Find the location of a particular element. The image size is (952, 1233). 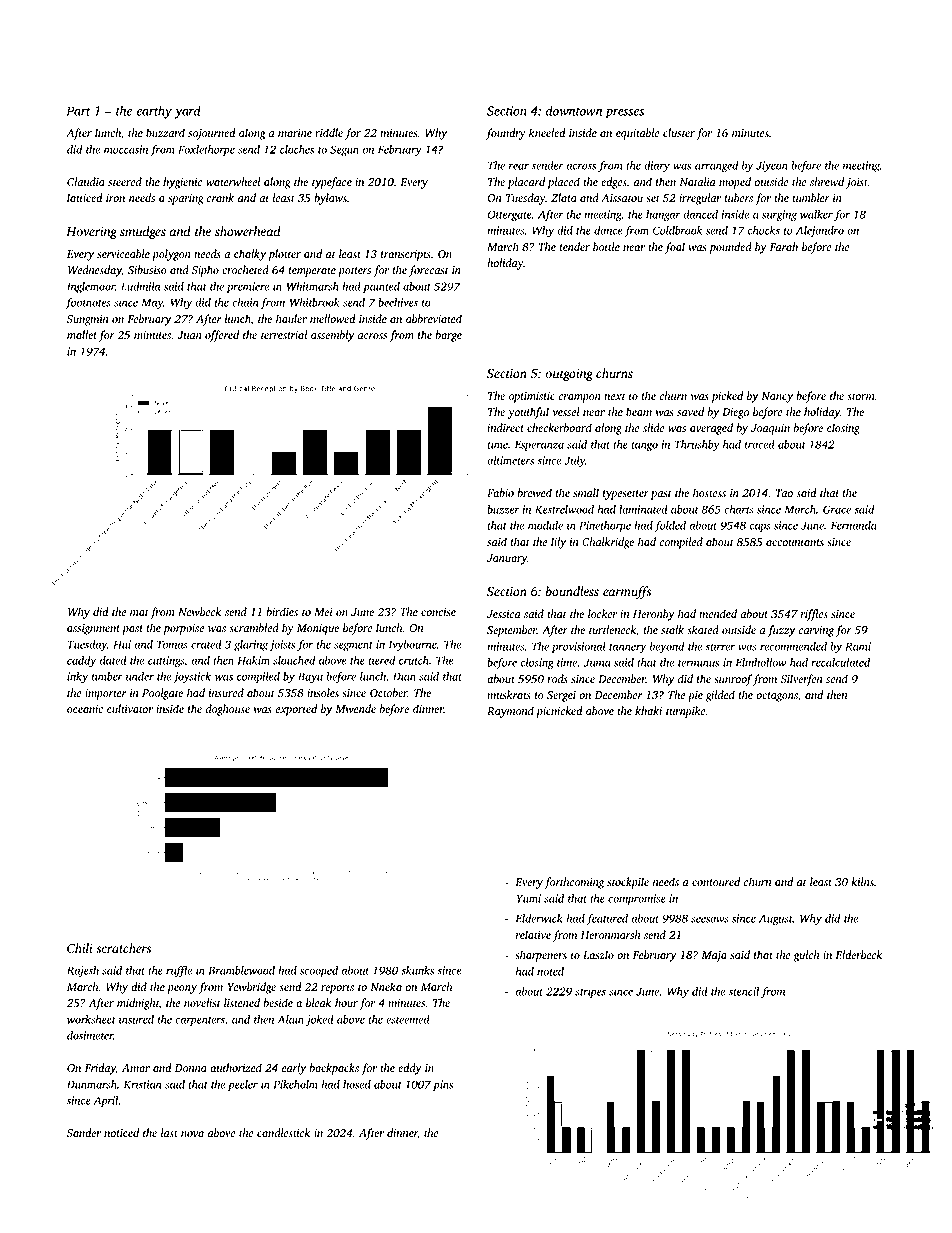

shrewd is located at coordinates (827, 181).
